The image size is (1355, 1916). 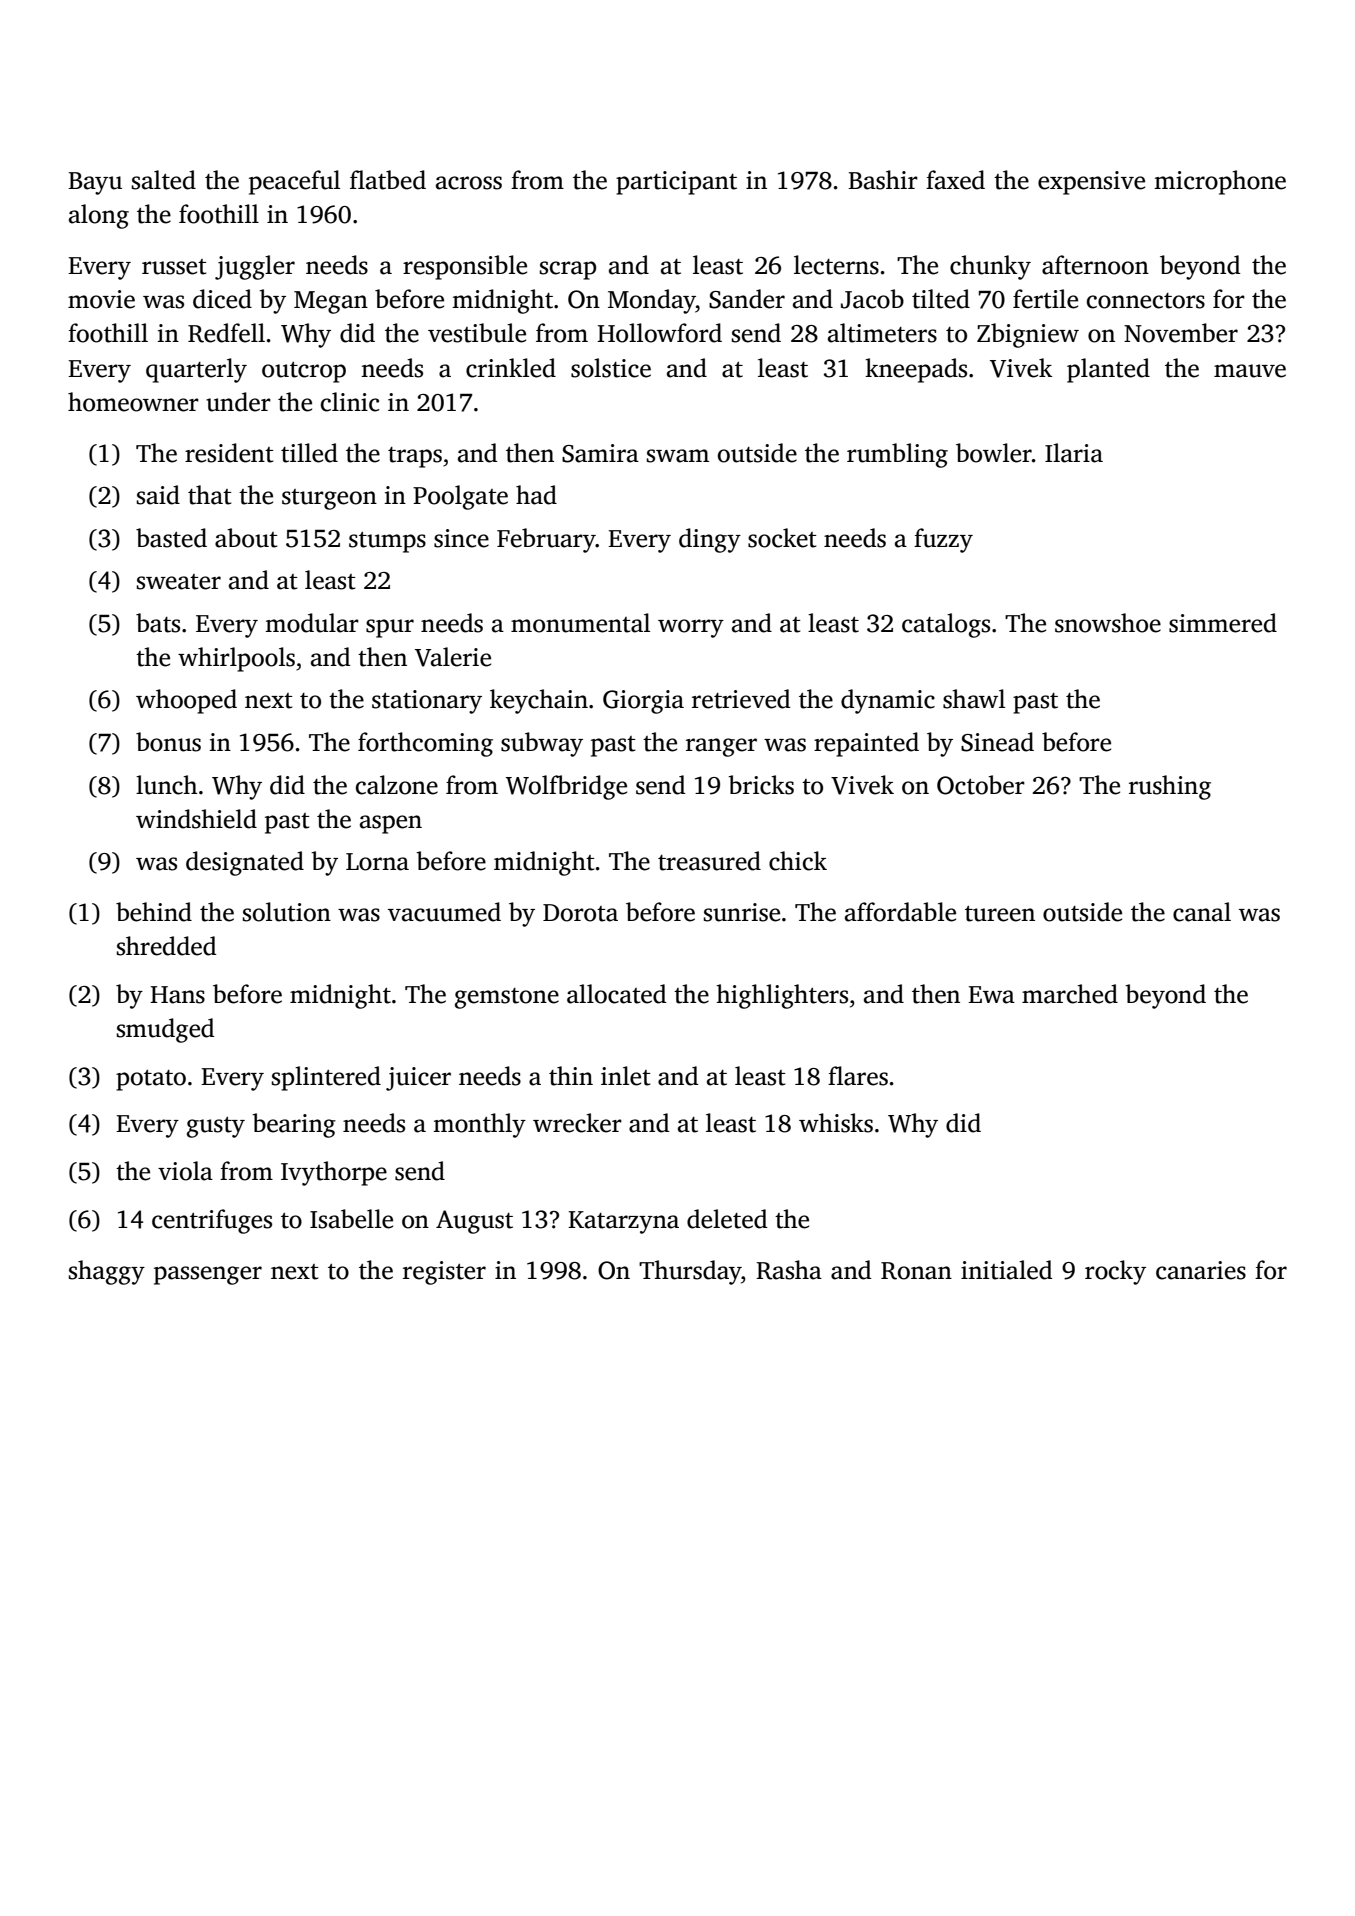 What do you see at coordinates (107, 1272) in the screenshot?
I see `shaggy` at bounding box center [107, 1272].
